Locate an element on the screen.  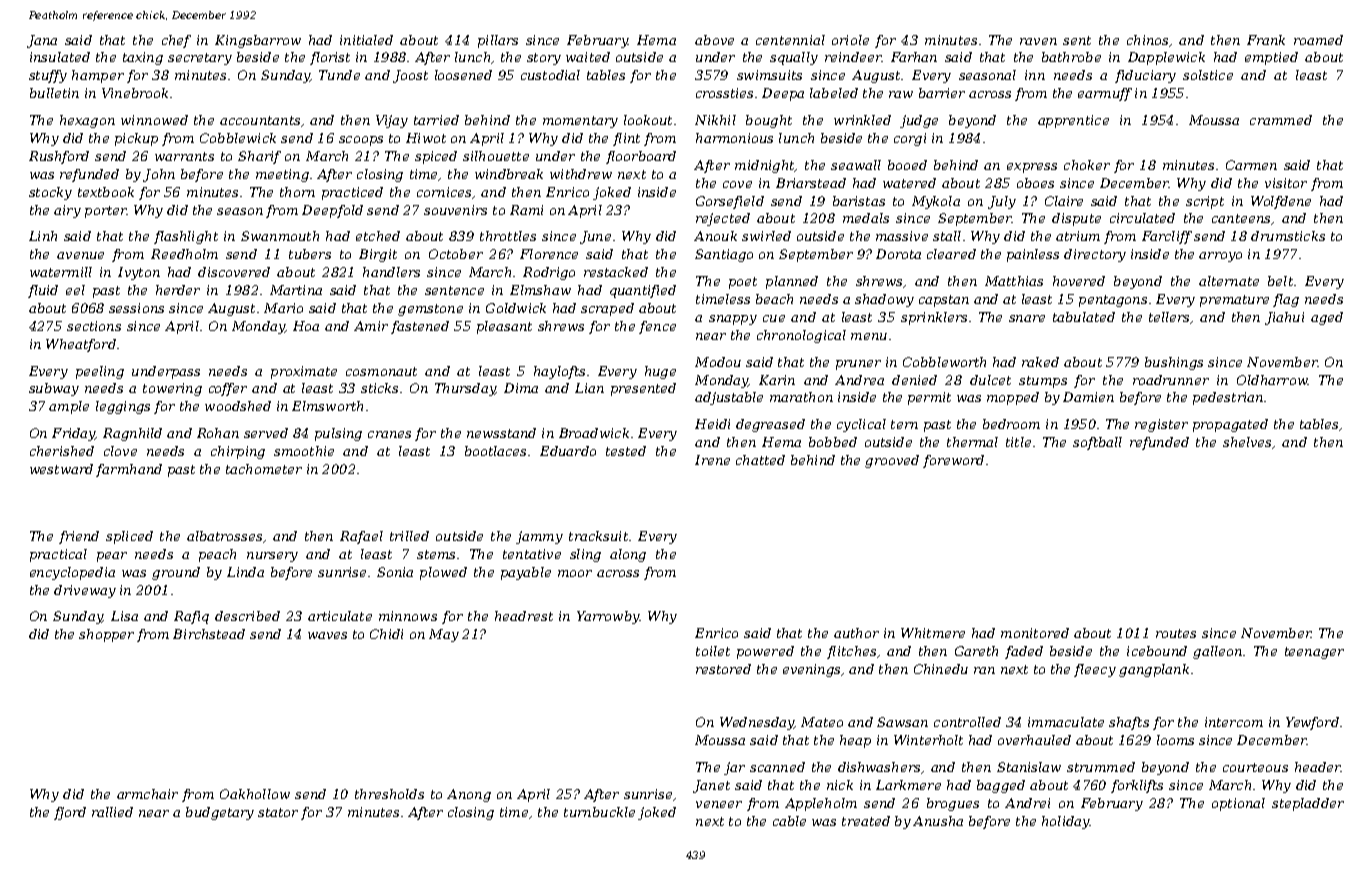
crammed is located at coordinates (1281, 120).
